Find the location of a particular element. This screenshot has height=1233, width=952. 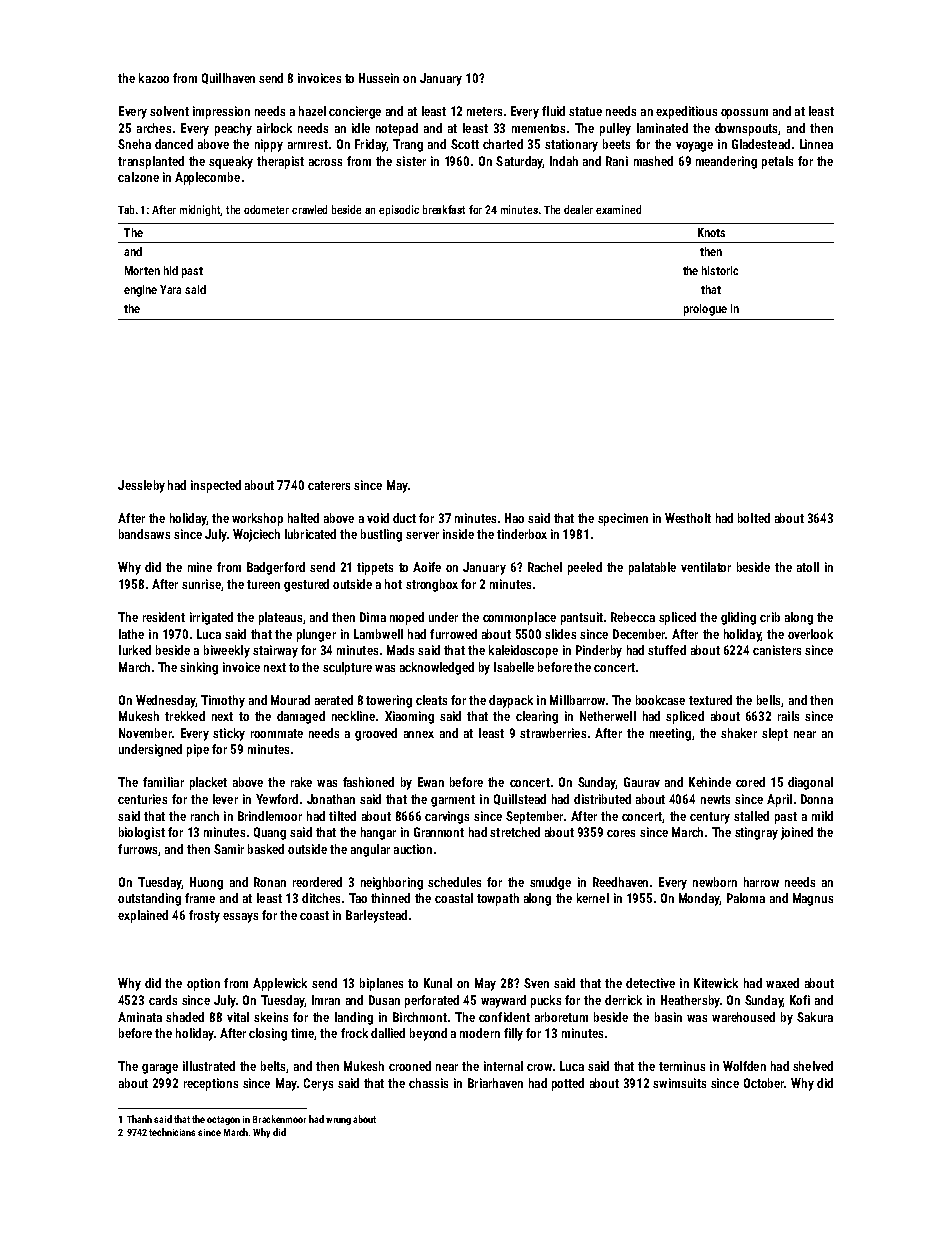

stairway is located at coordinates (275, 651).
